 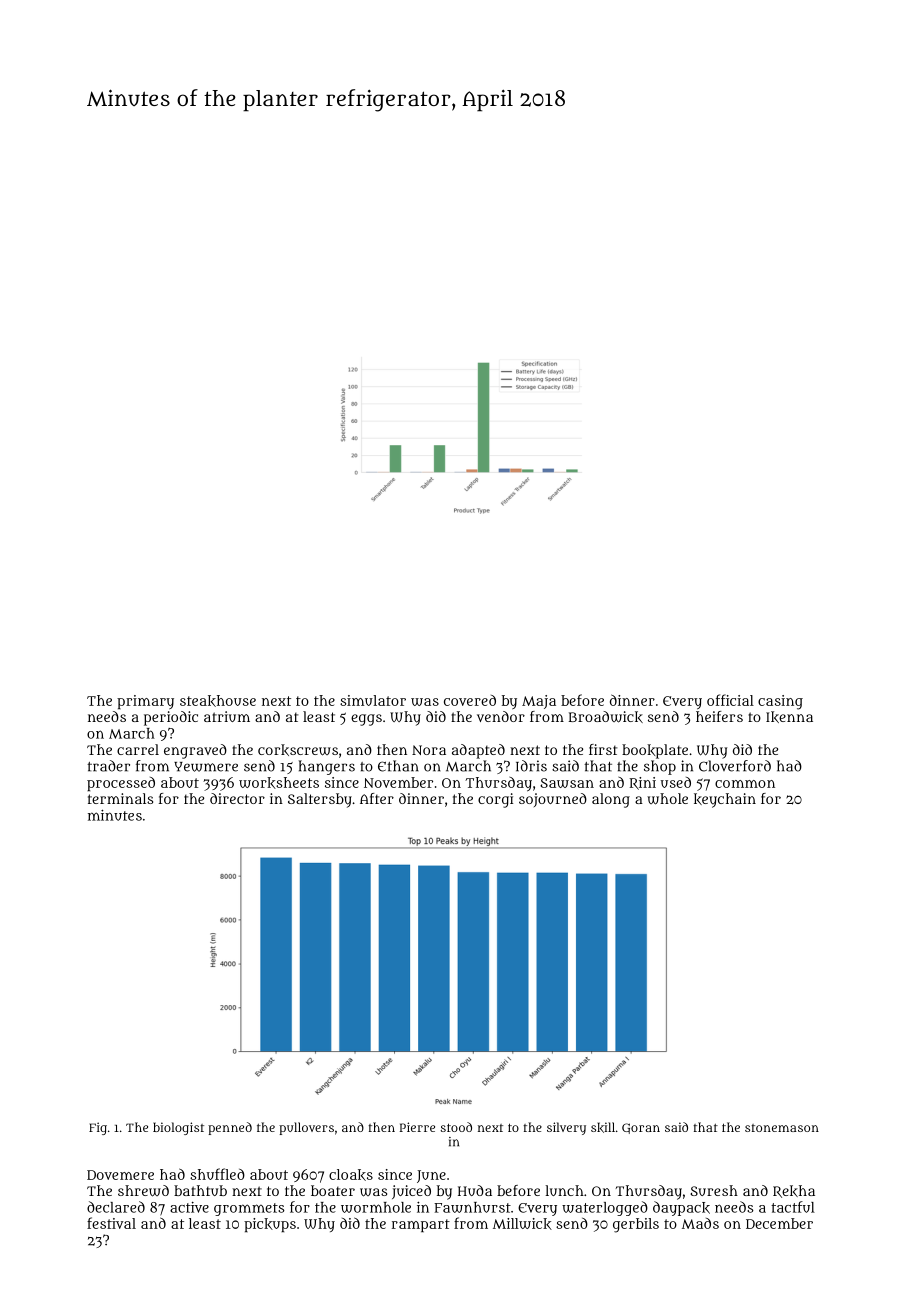 I want to click on steakhouse, so click(x=218, y=701).
